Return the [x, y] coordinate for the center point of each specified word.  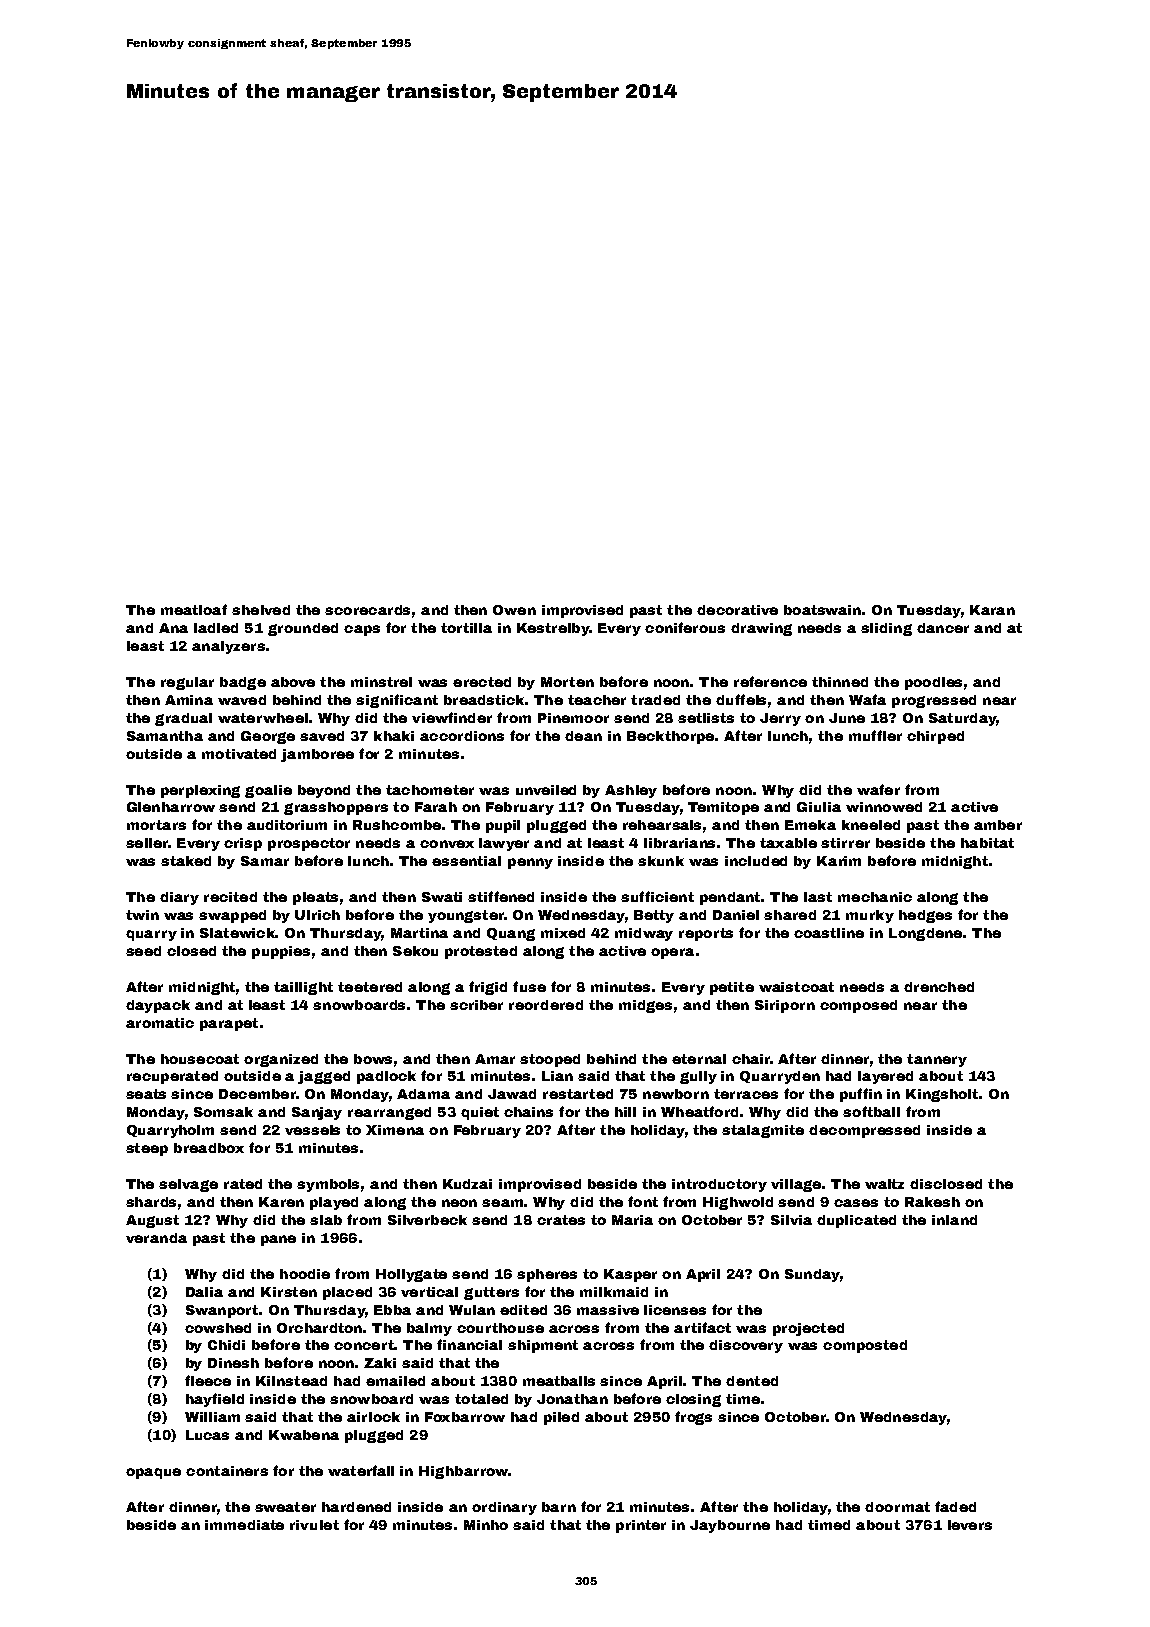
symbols [328, 1185]
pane [278, 1240]
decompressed [864, 1131]
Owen [514, 610]
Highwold [738, 1203]
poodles [933, 683]
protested [481, 952]
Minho [486, 1525]
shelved [261, 610]
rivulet [314, 1525]
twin [142, 915]
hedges [925, 916]
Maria [632, 1220]
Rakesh [932, 1202]
